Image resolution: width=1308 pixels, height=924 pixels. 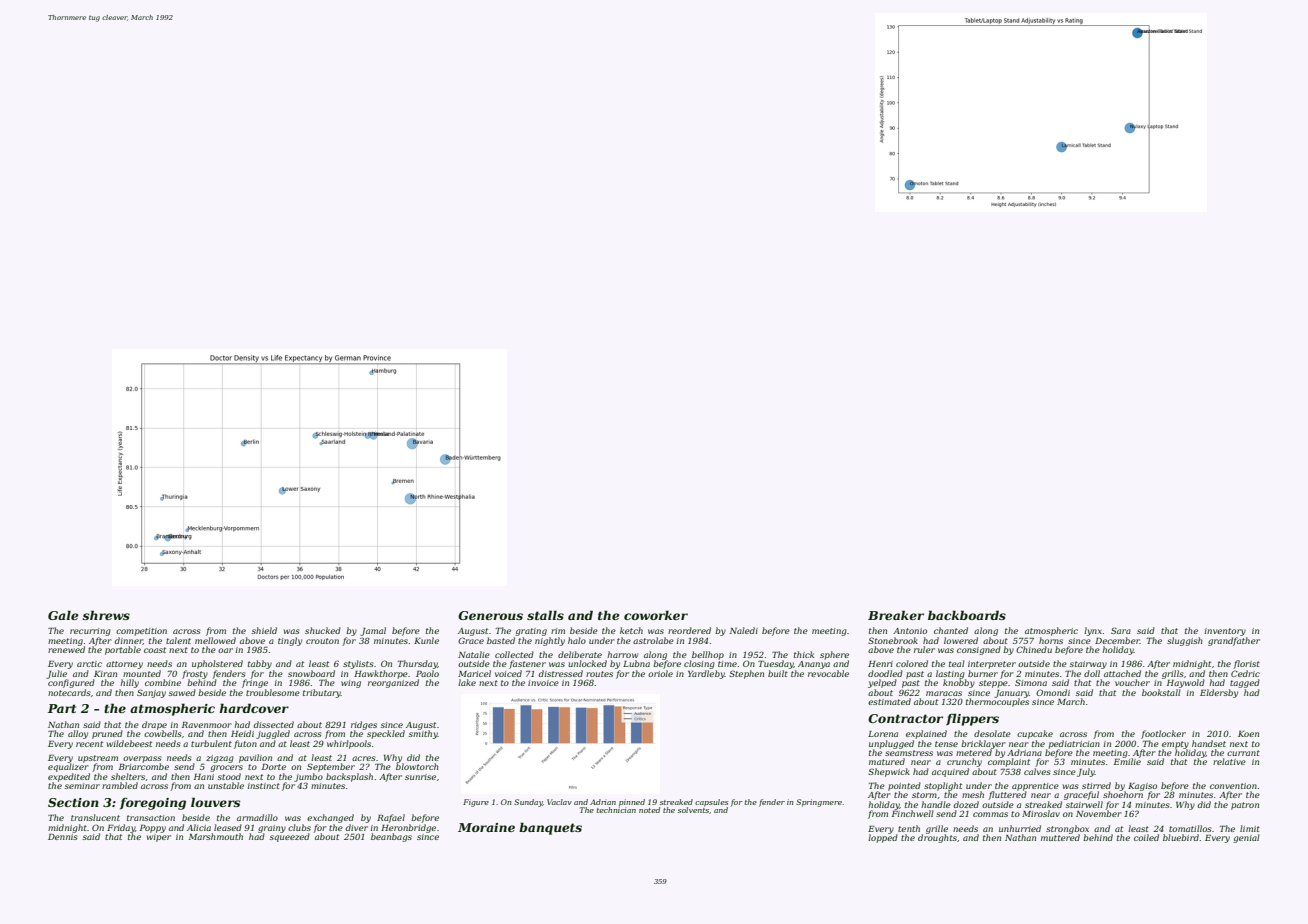 I want to click on stairway, so click(x=1088, y=665).
